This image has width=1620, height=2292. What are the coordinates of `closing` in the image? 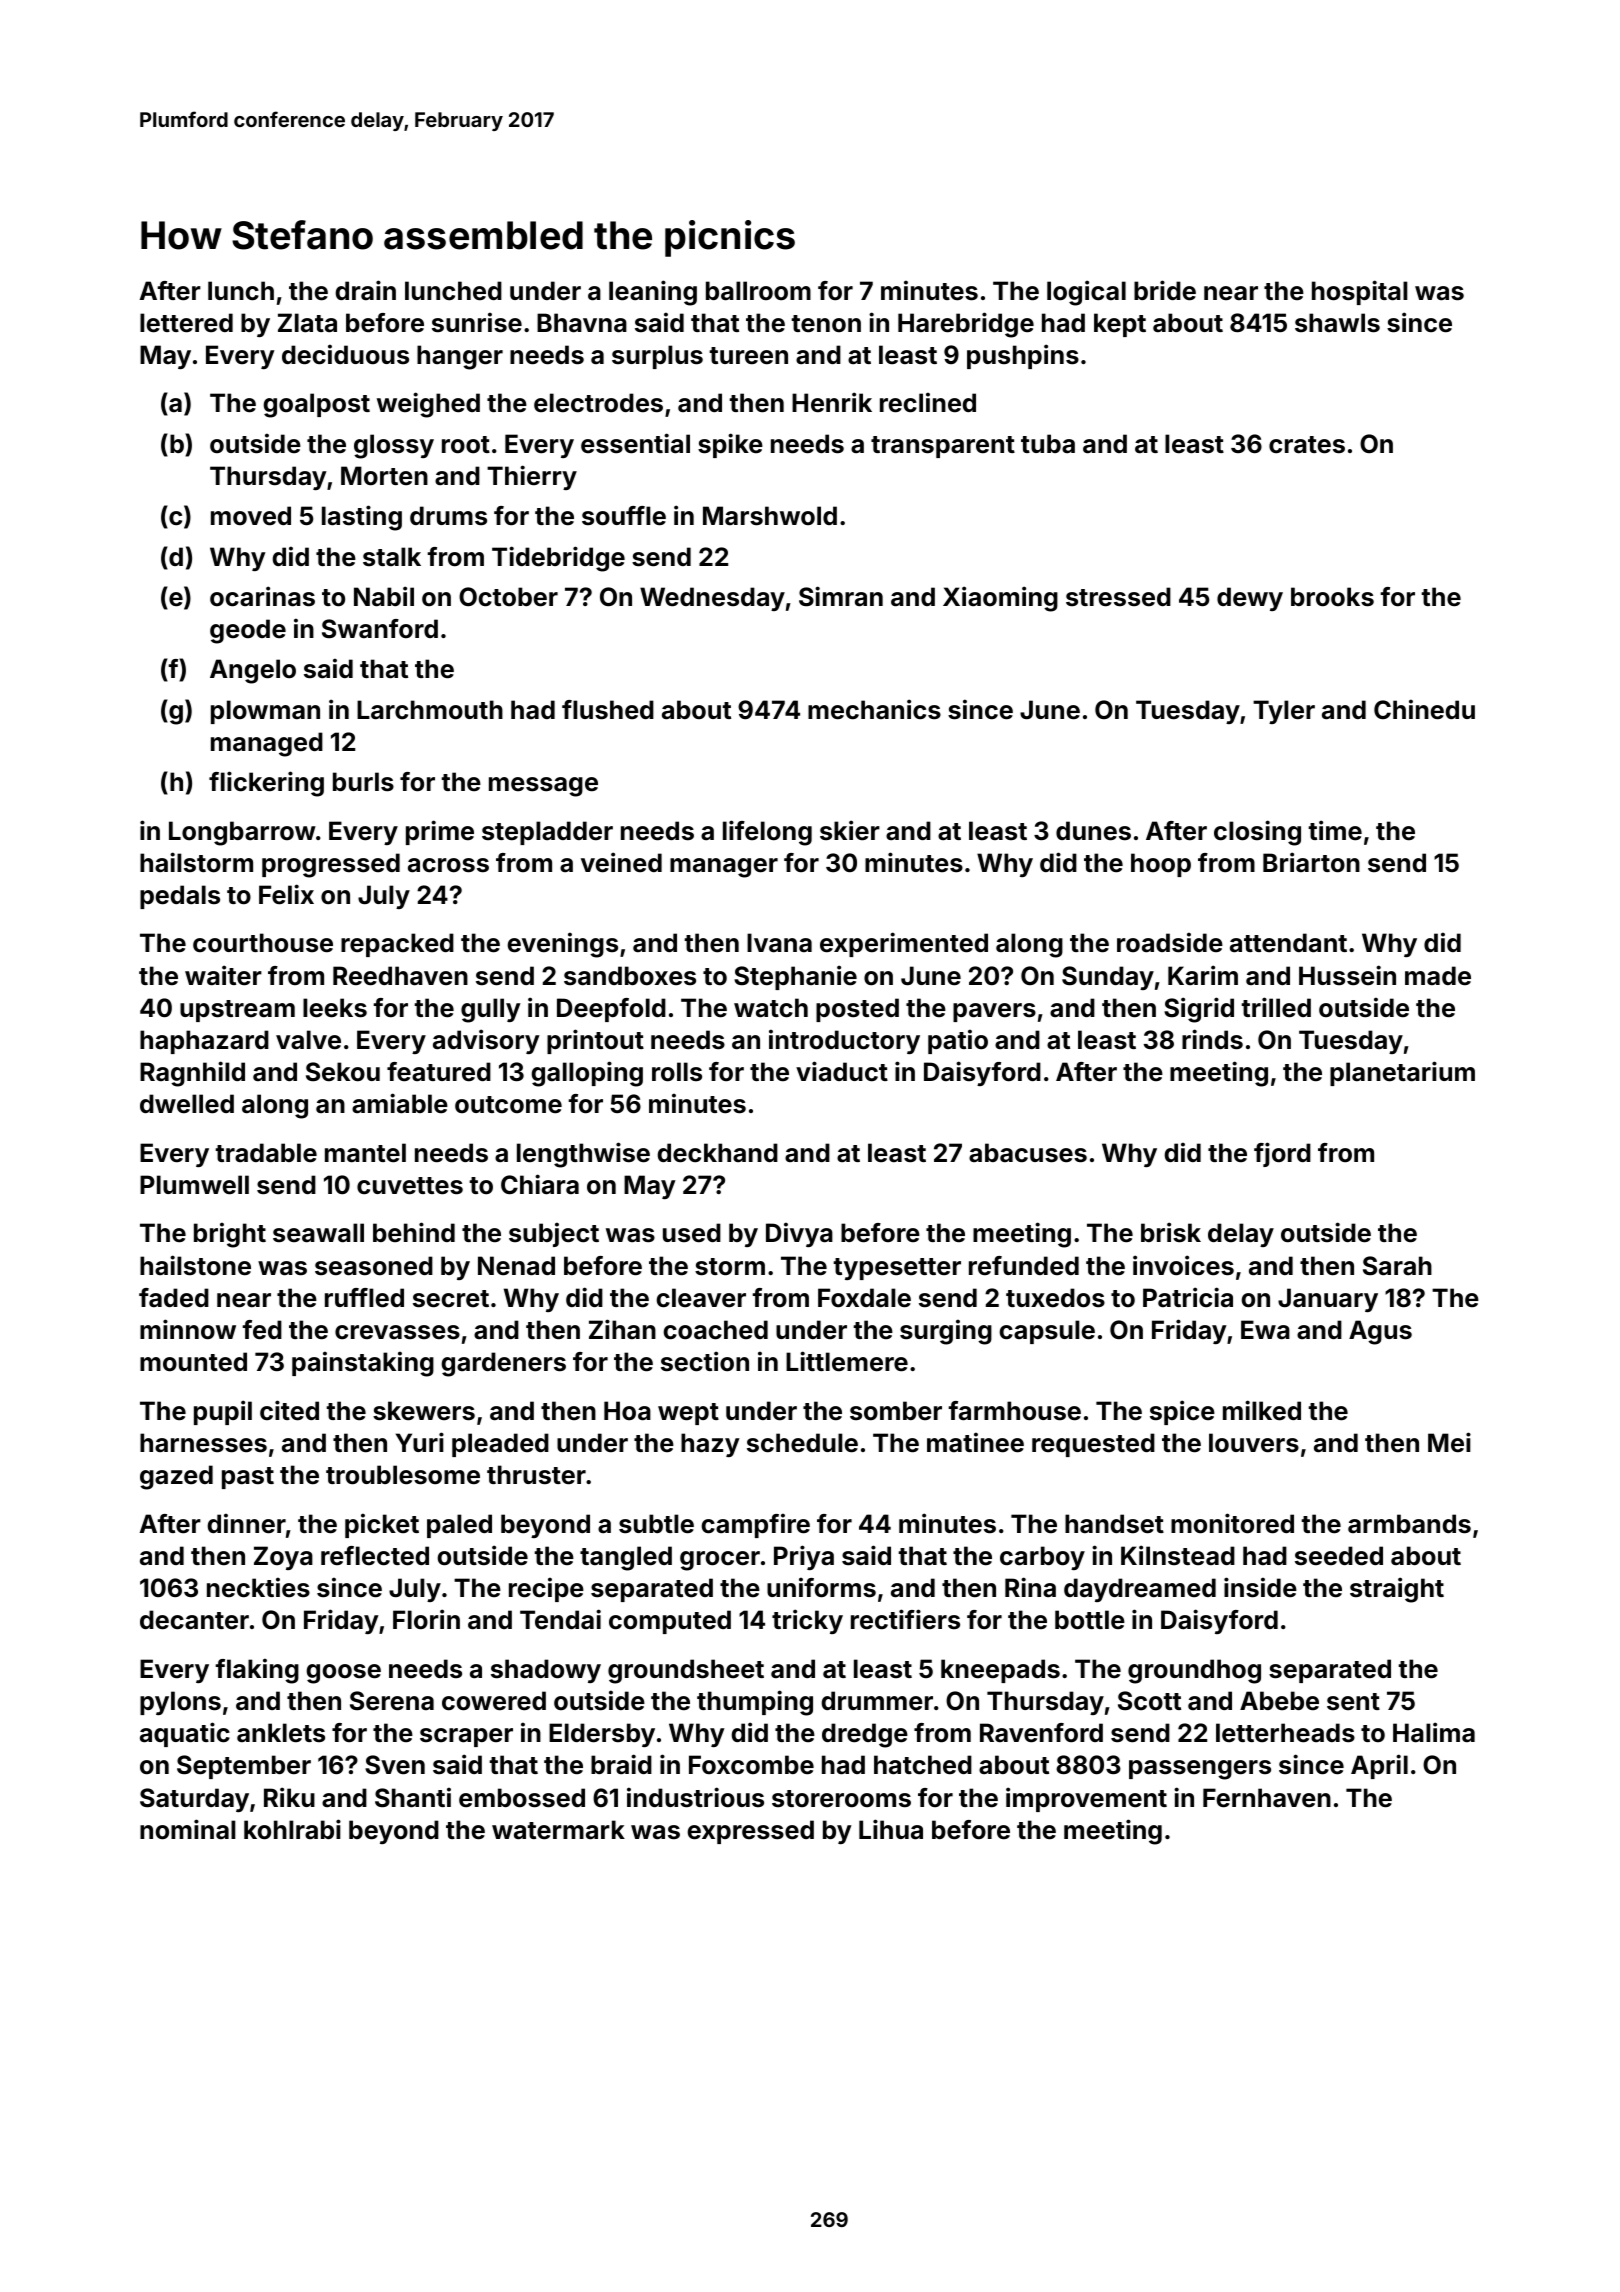 It's located at (1257, 833).
